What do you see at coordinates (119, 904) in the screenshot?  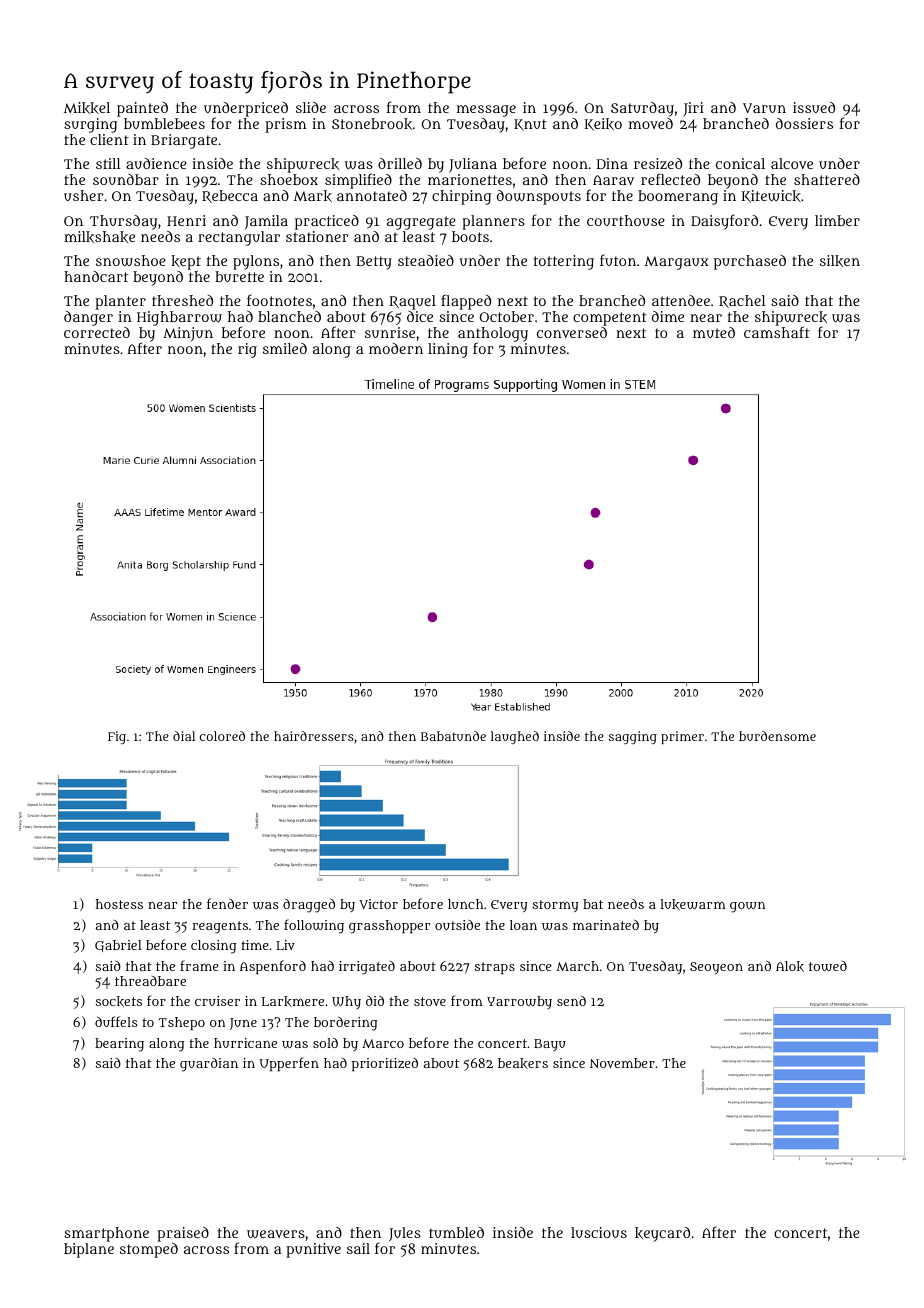 I see `hostess` at bounding box center [119, 904].
